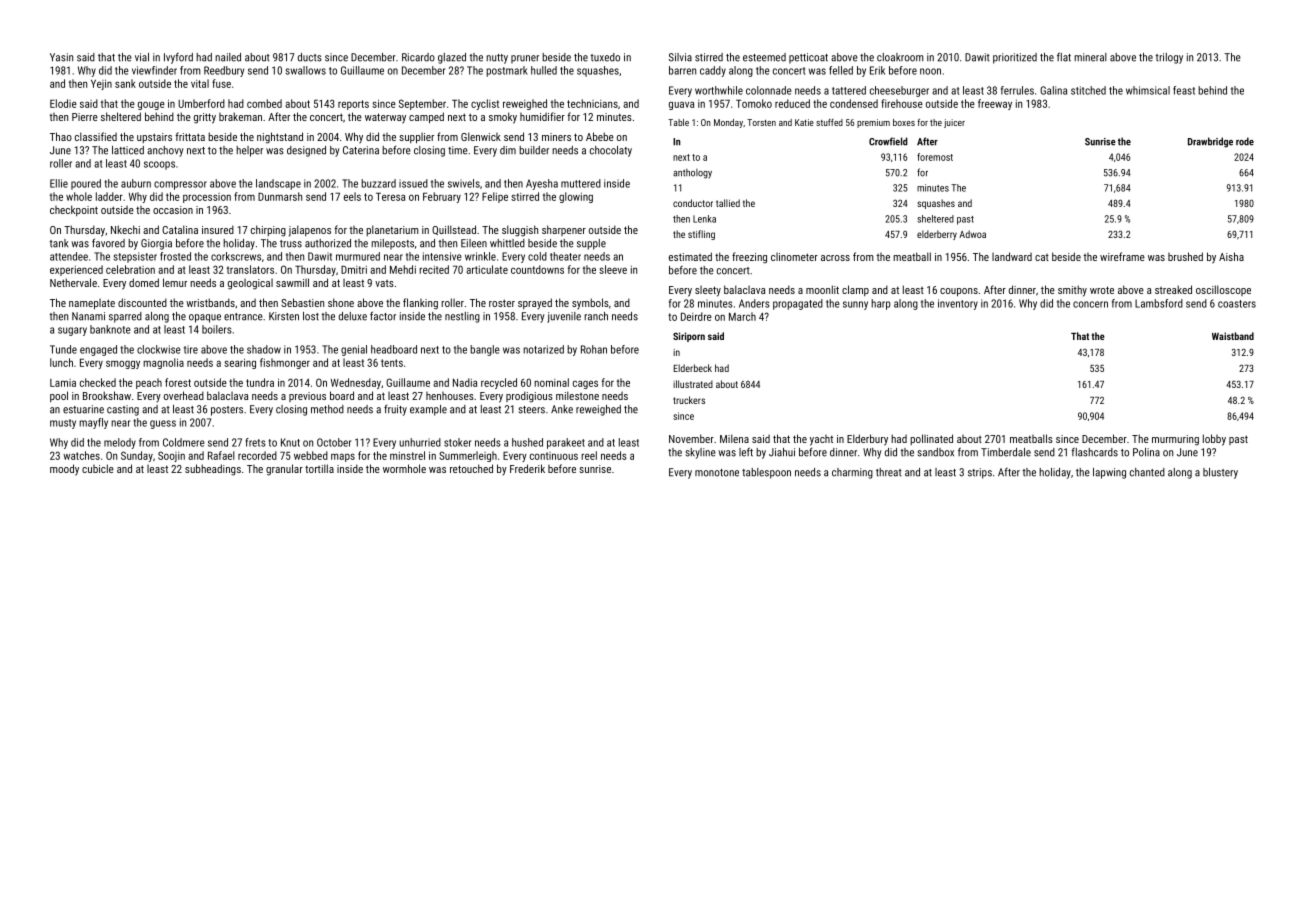 The width and height of the screenshot is (1308, 924). I want to click on Drawbridge, so click(1210, 142).
